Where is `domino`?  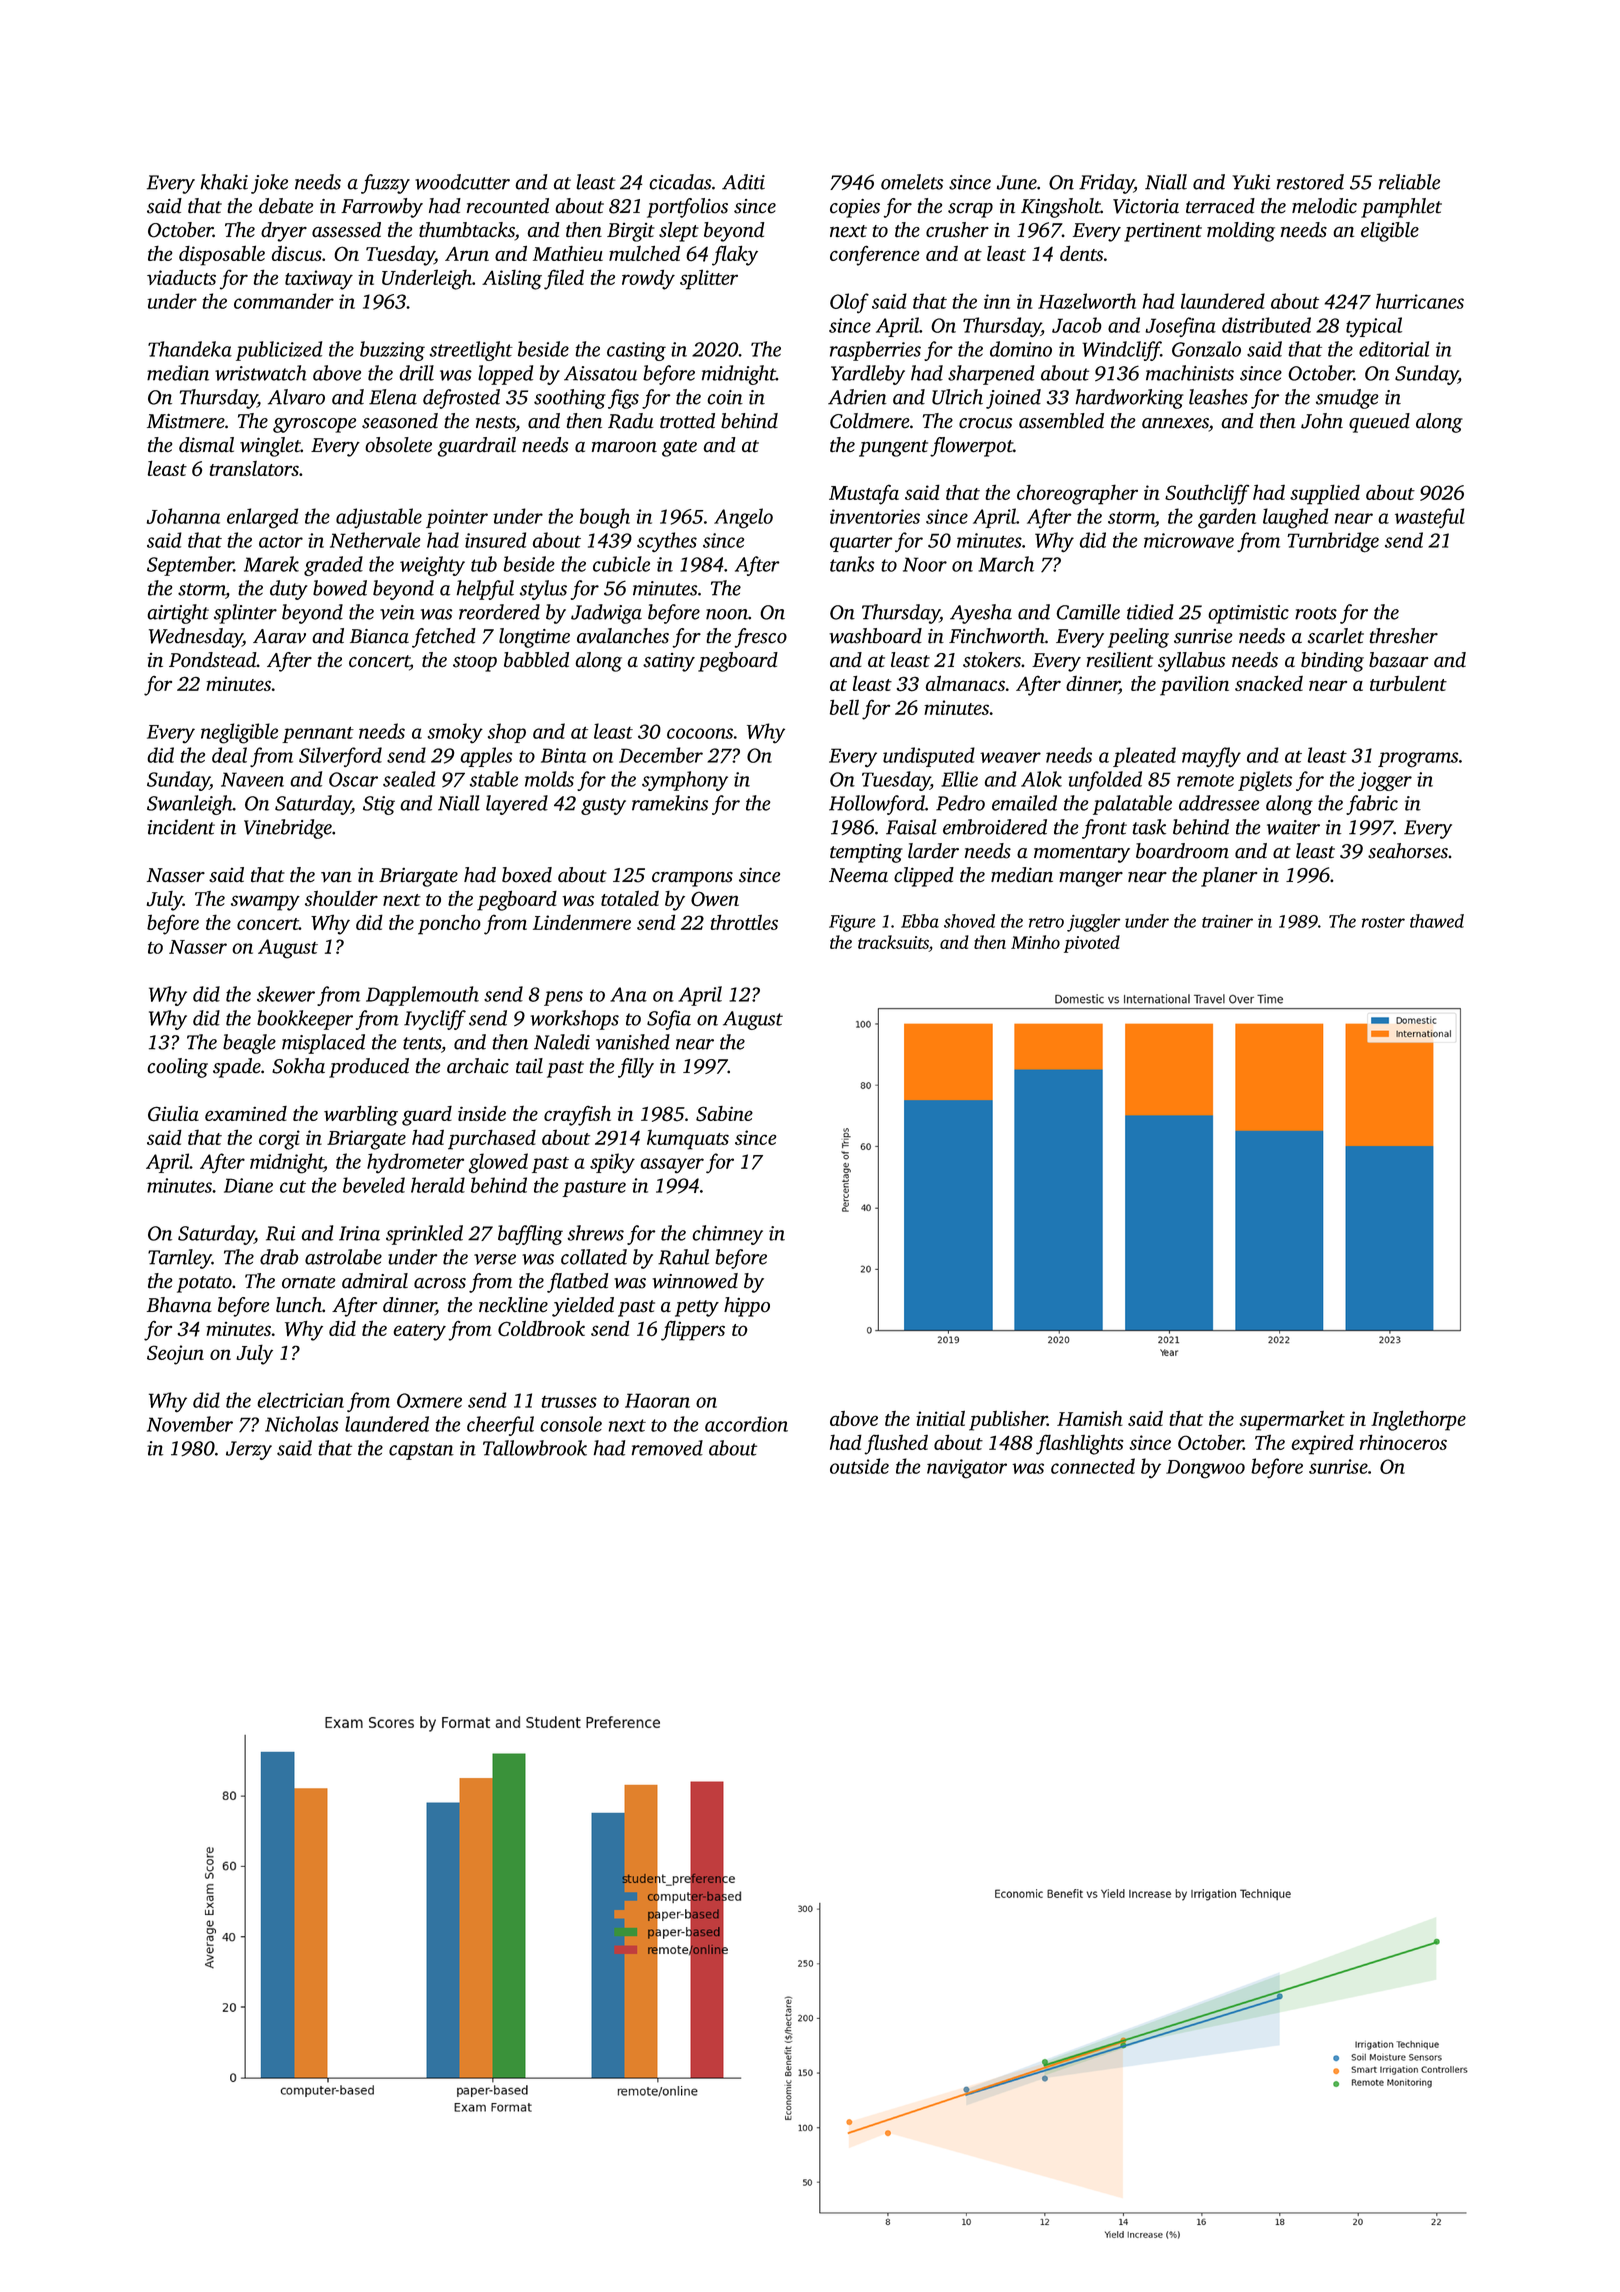
domino is located at coordinates (1021, 349).
